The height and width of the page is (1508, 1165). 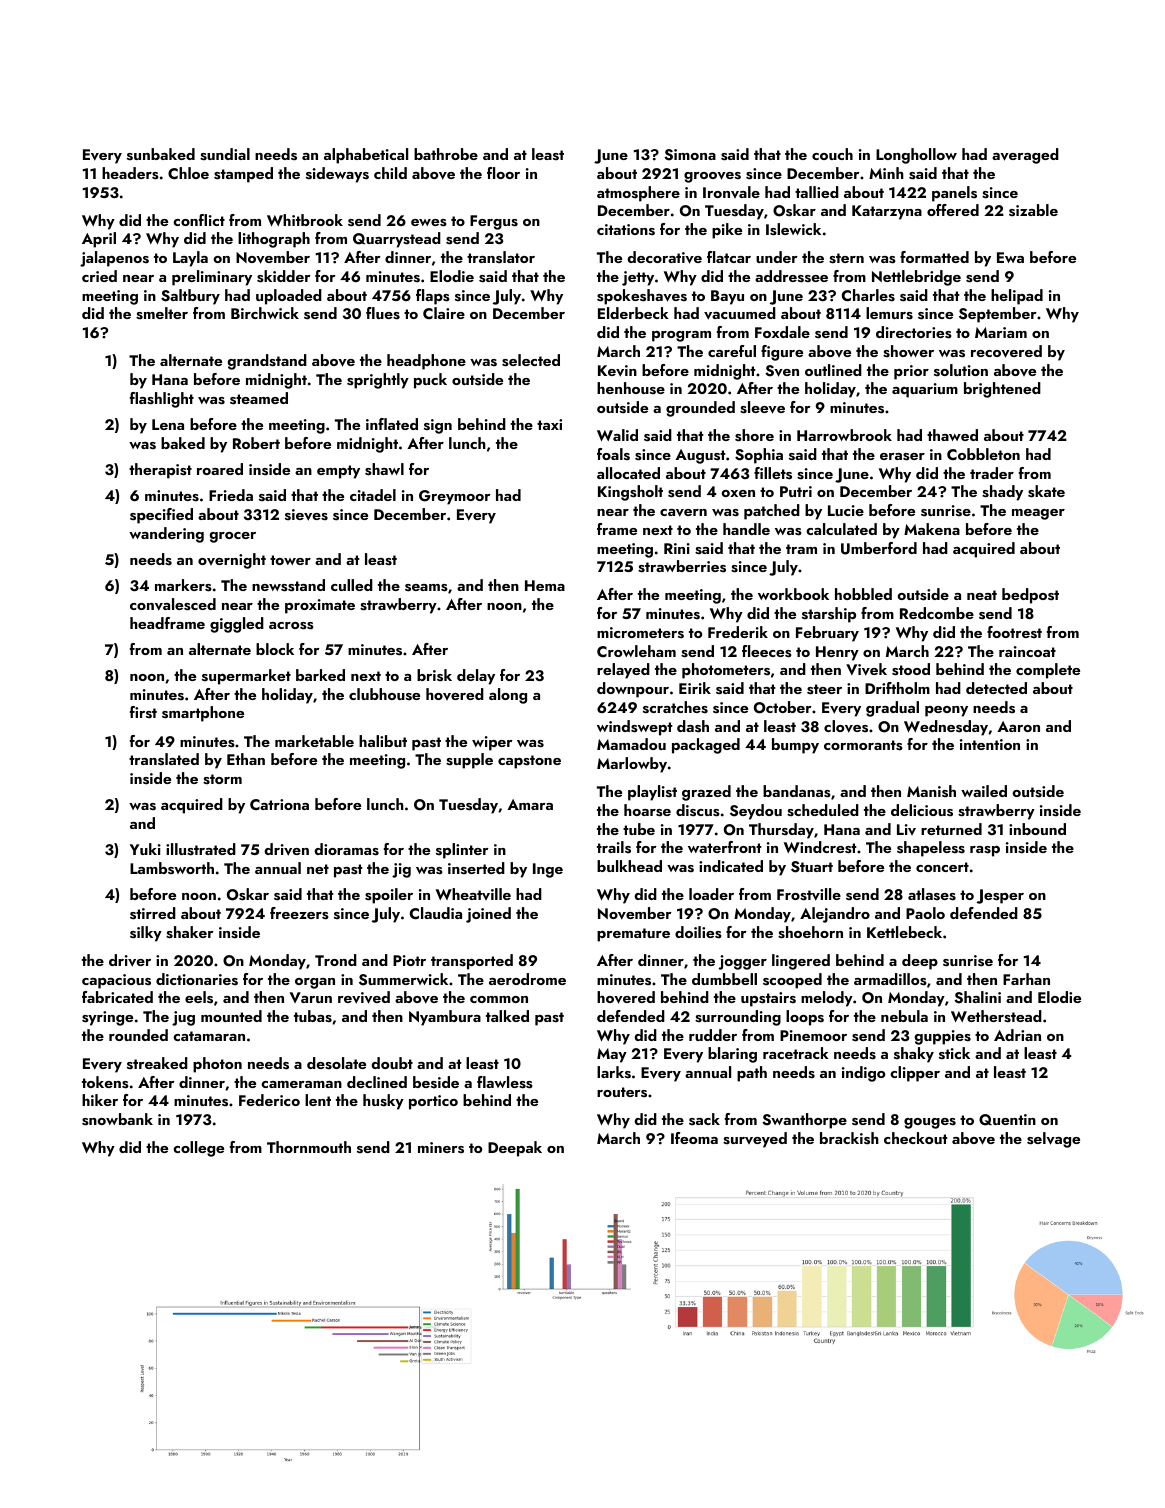 I want to click on mounted, so click(x=231, y=1016).
